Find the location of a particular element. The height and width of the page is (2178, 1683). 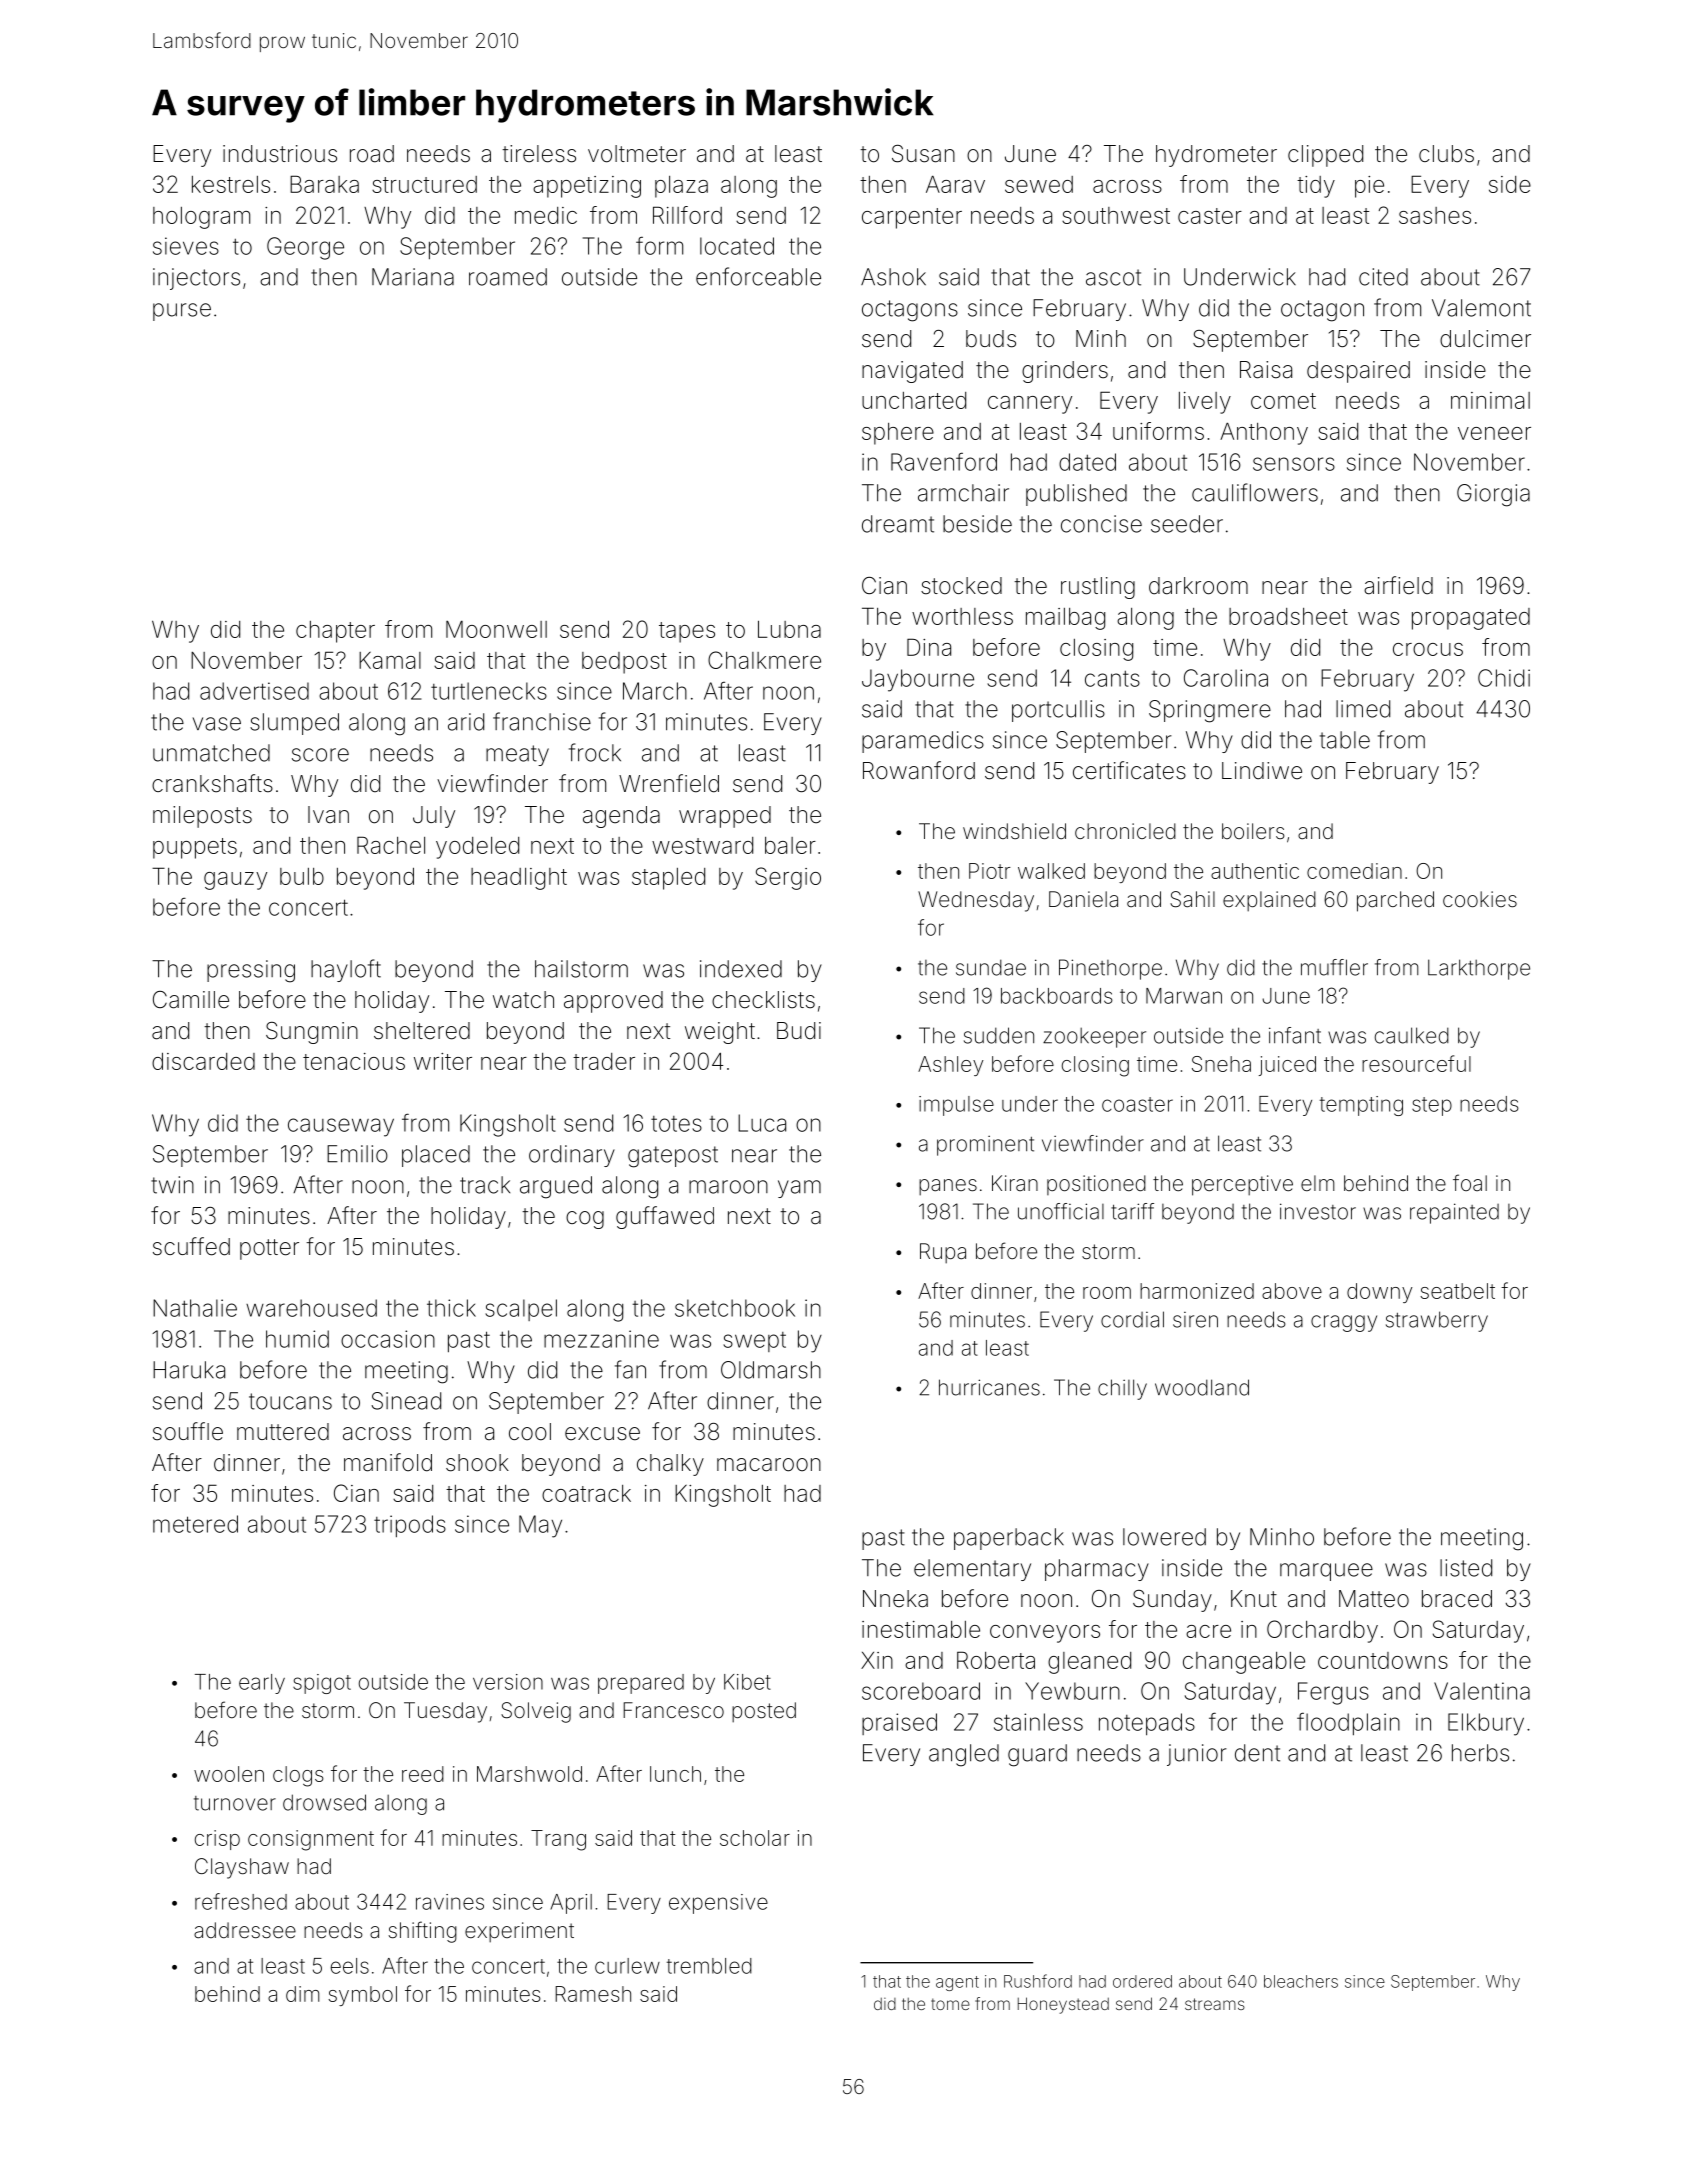

enforceable is located at coordinates (758, 276).
